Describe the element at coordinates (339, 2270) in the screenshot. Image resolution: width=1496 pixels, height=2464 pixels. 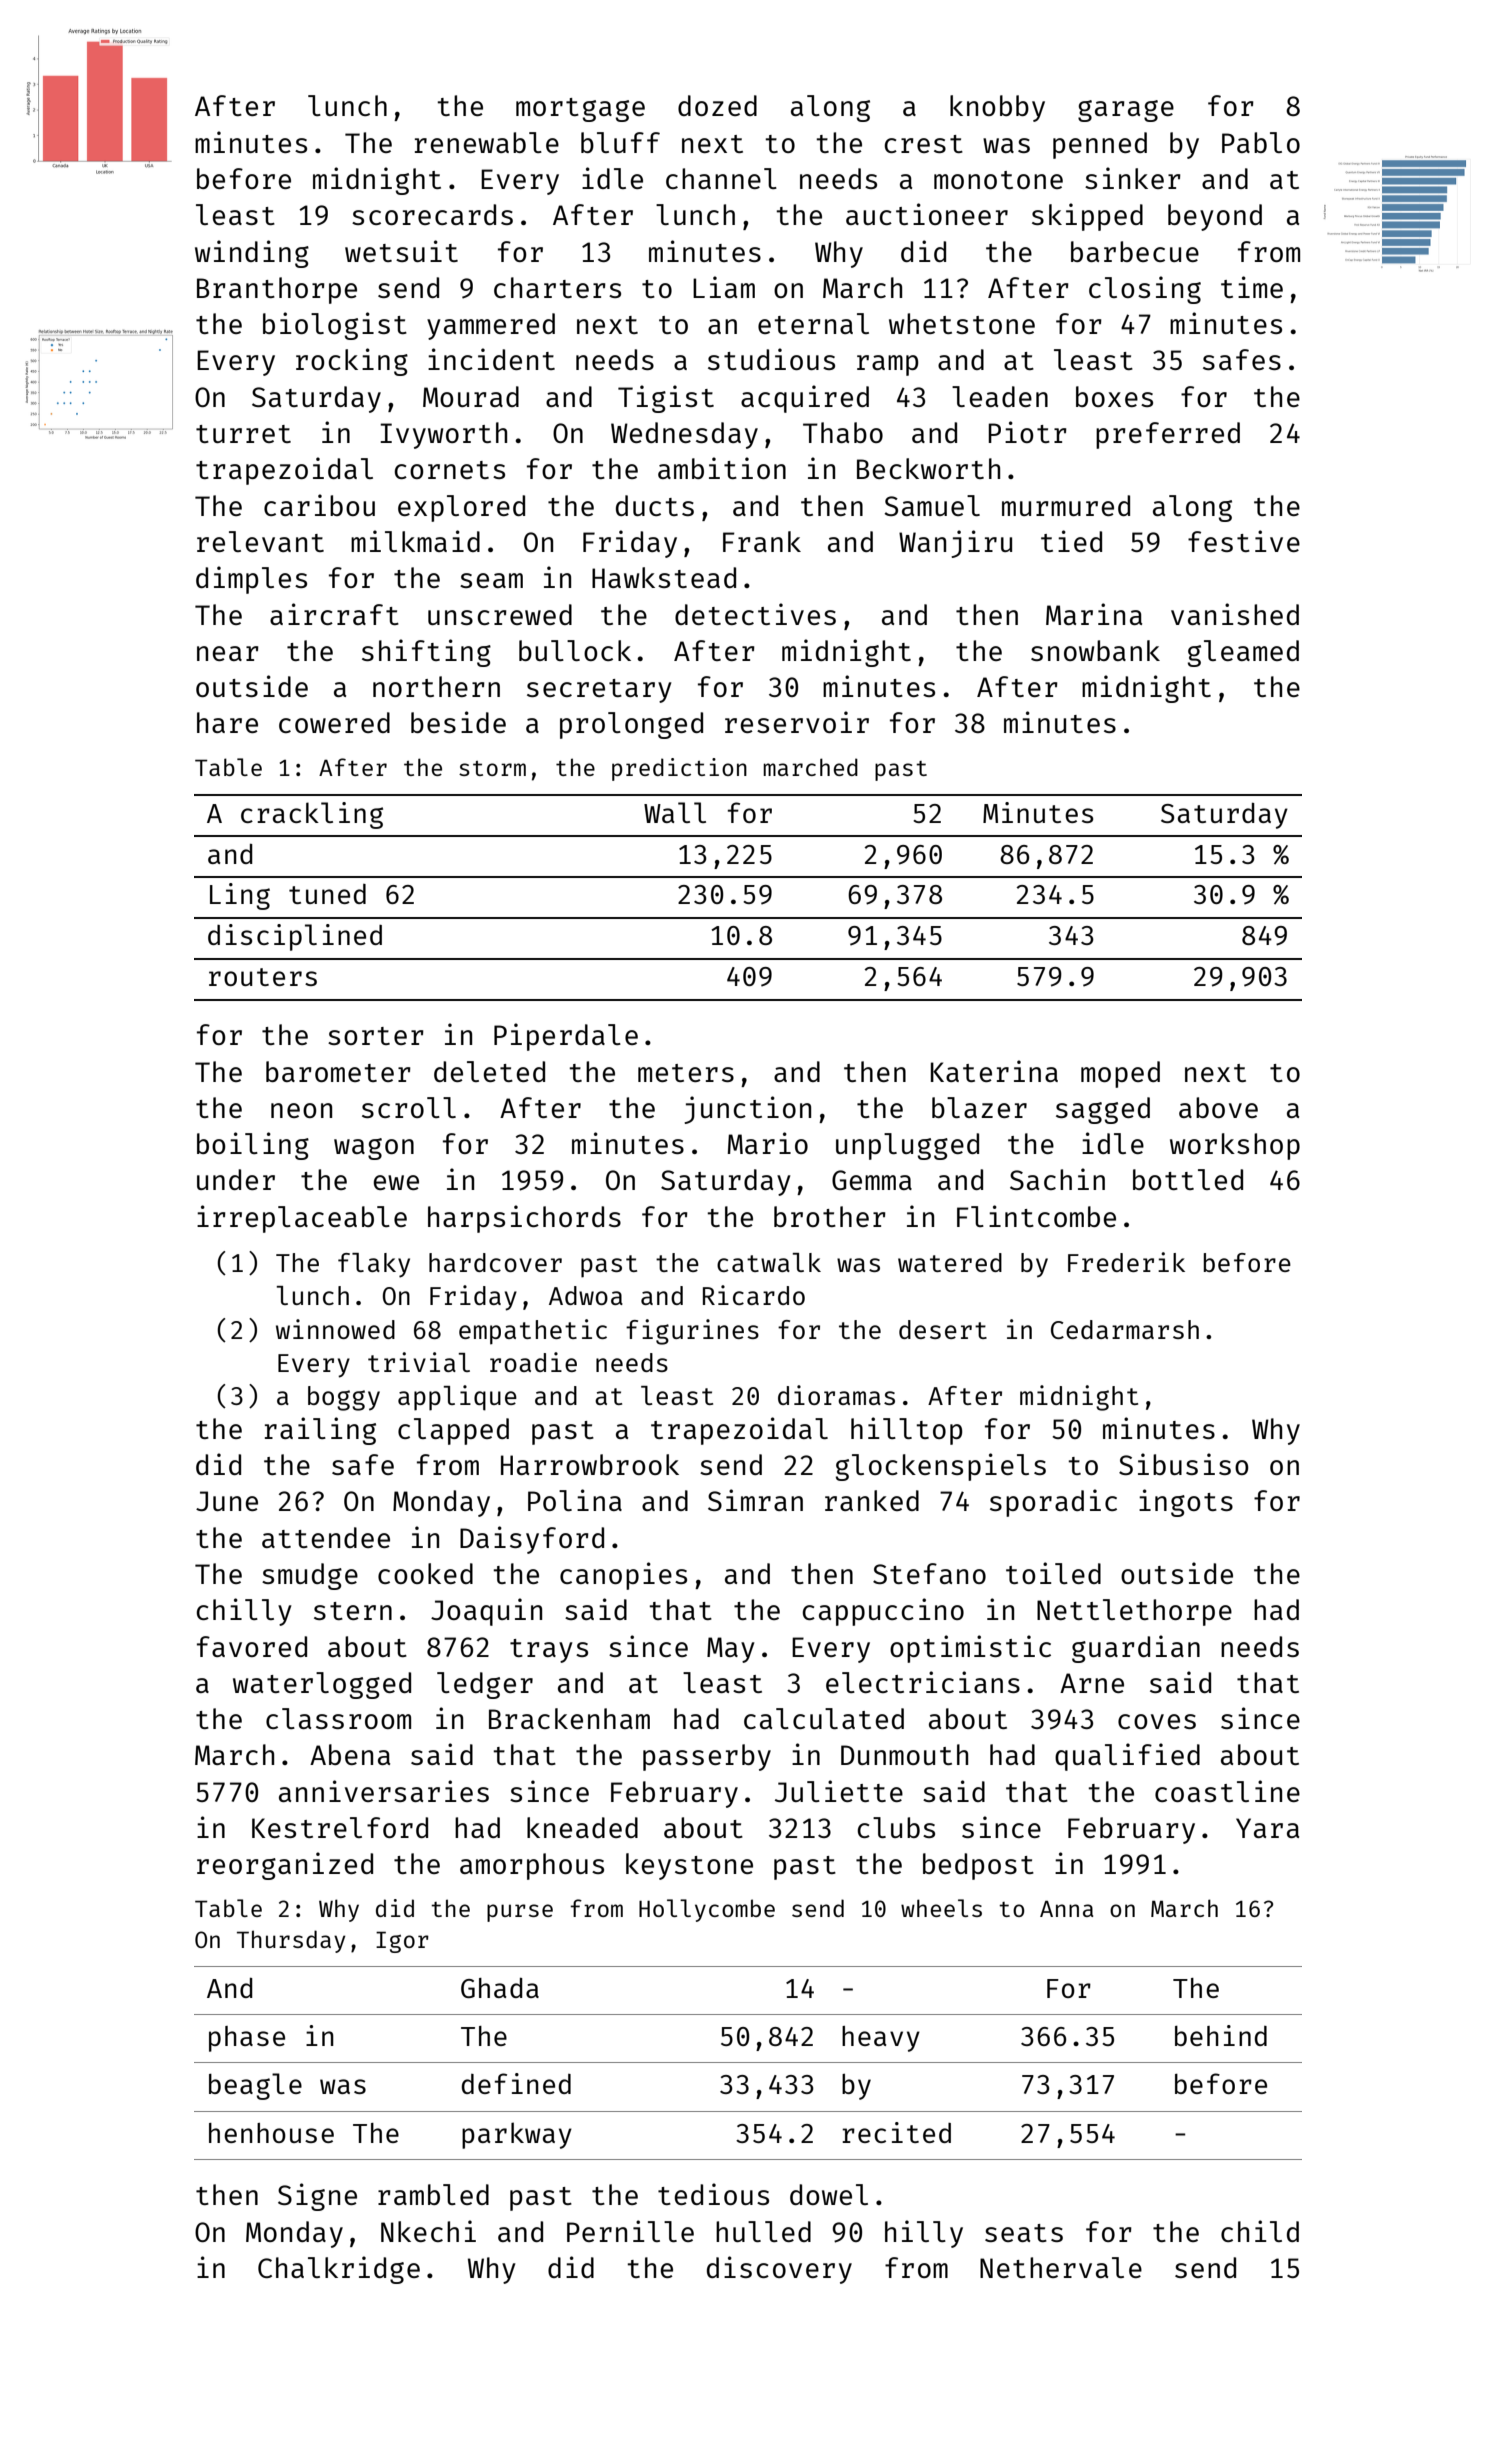
I see `Chalkridge` at that location.
